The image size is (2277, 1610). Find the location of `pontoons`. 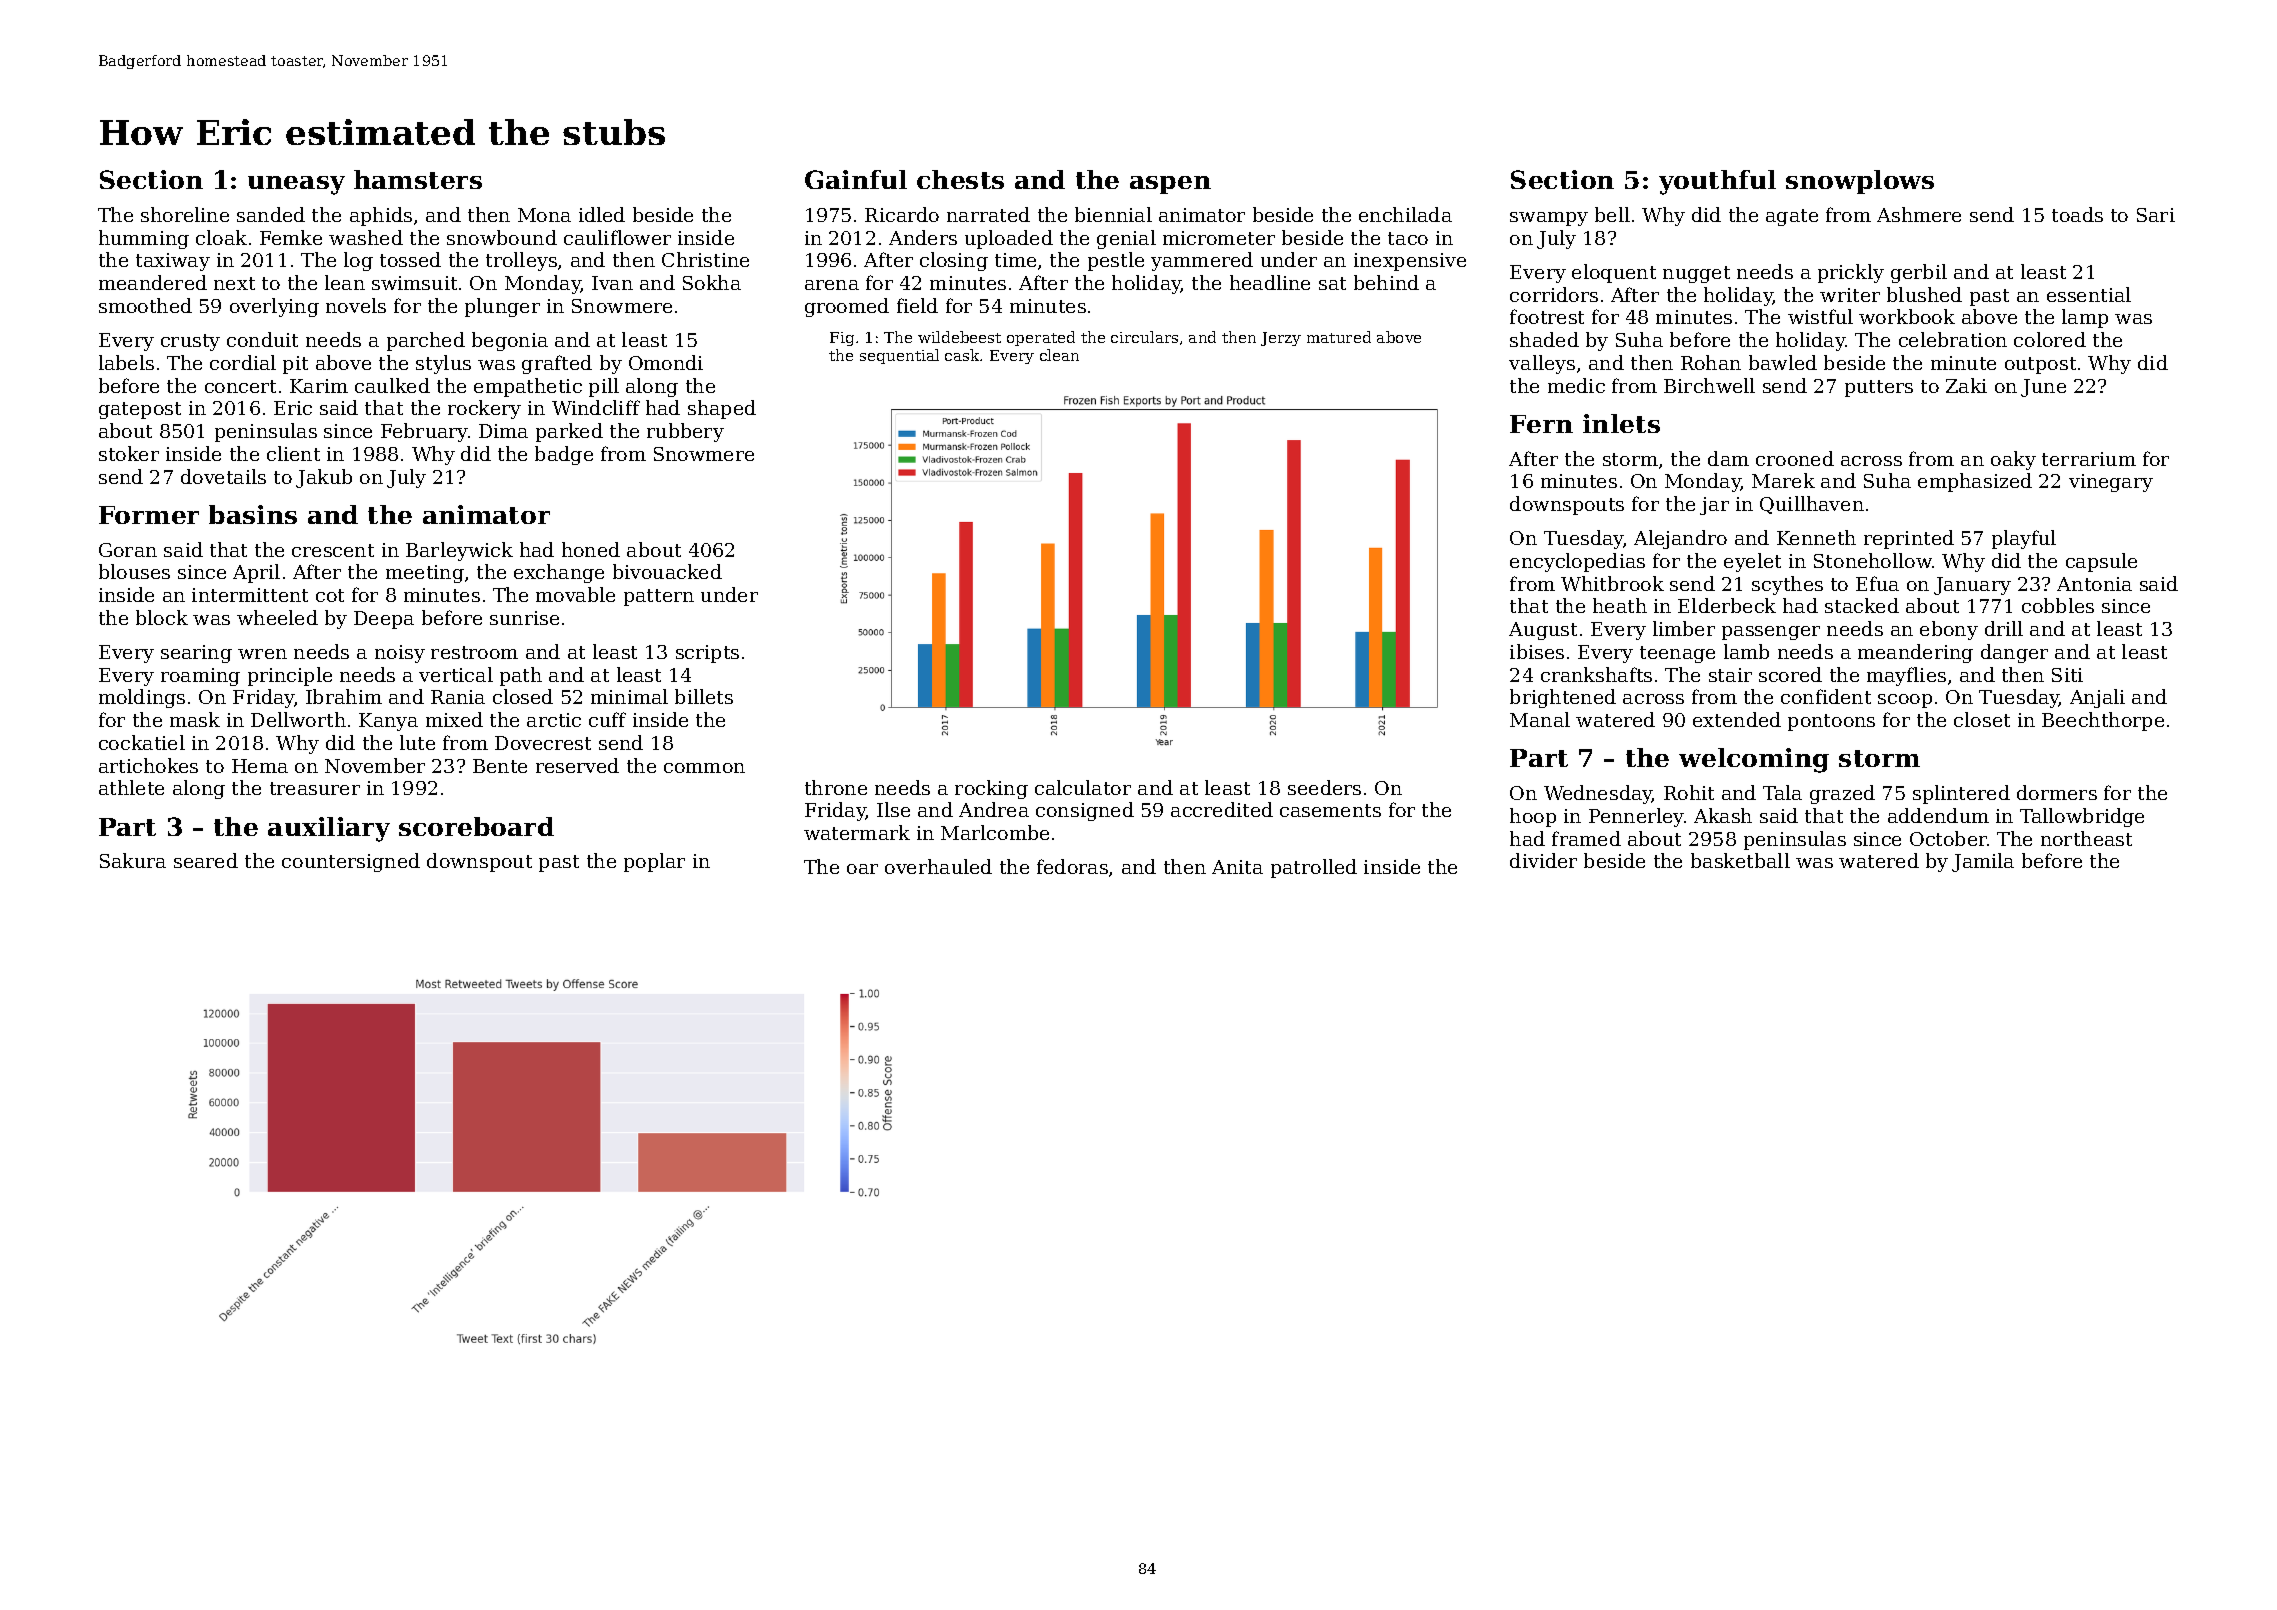

pontoons is located at coordinates (1831, 722).
